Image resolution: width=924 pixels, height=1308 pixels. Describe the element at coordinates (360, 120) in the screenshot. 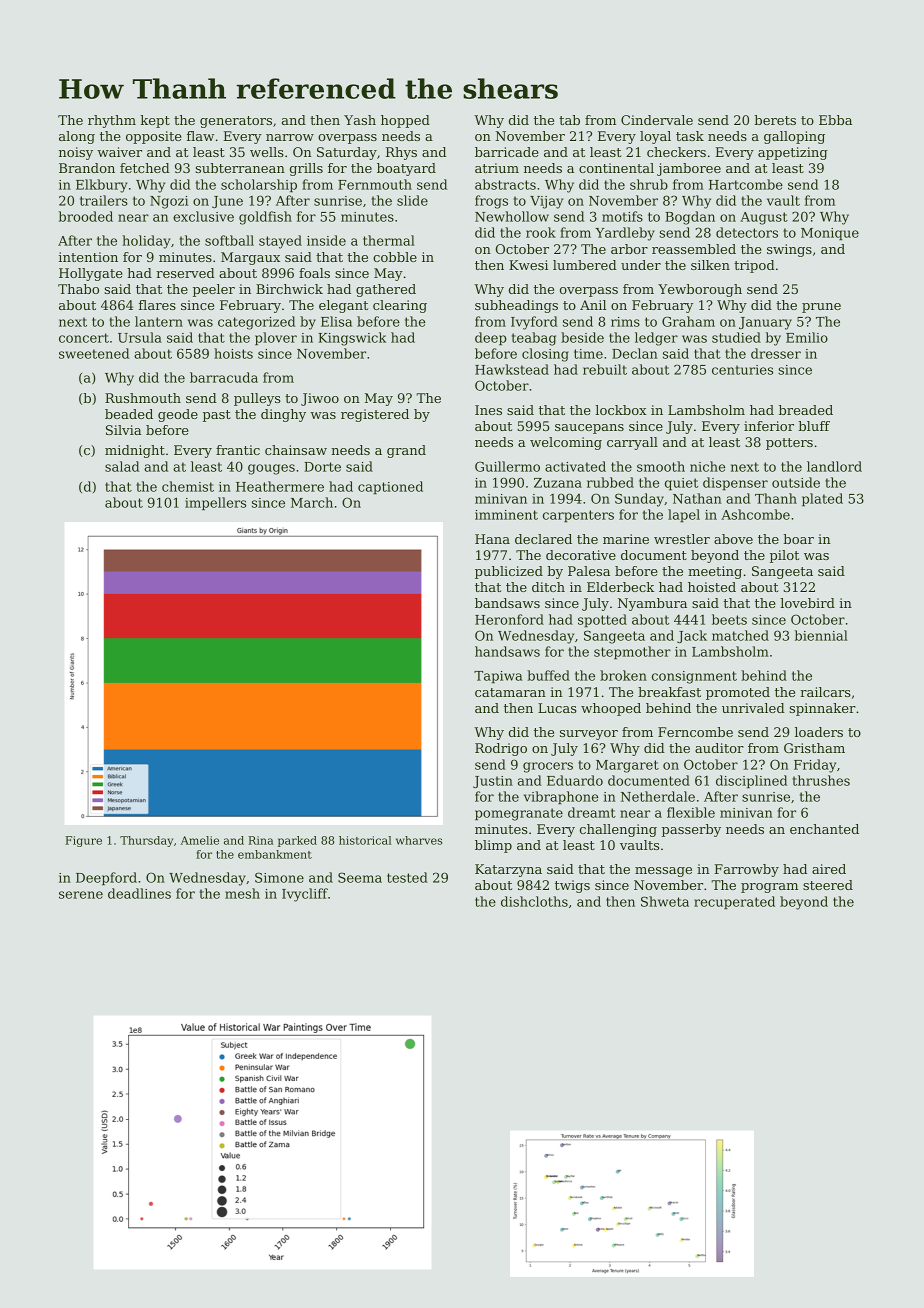

I see `Yash` at that location.
